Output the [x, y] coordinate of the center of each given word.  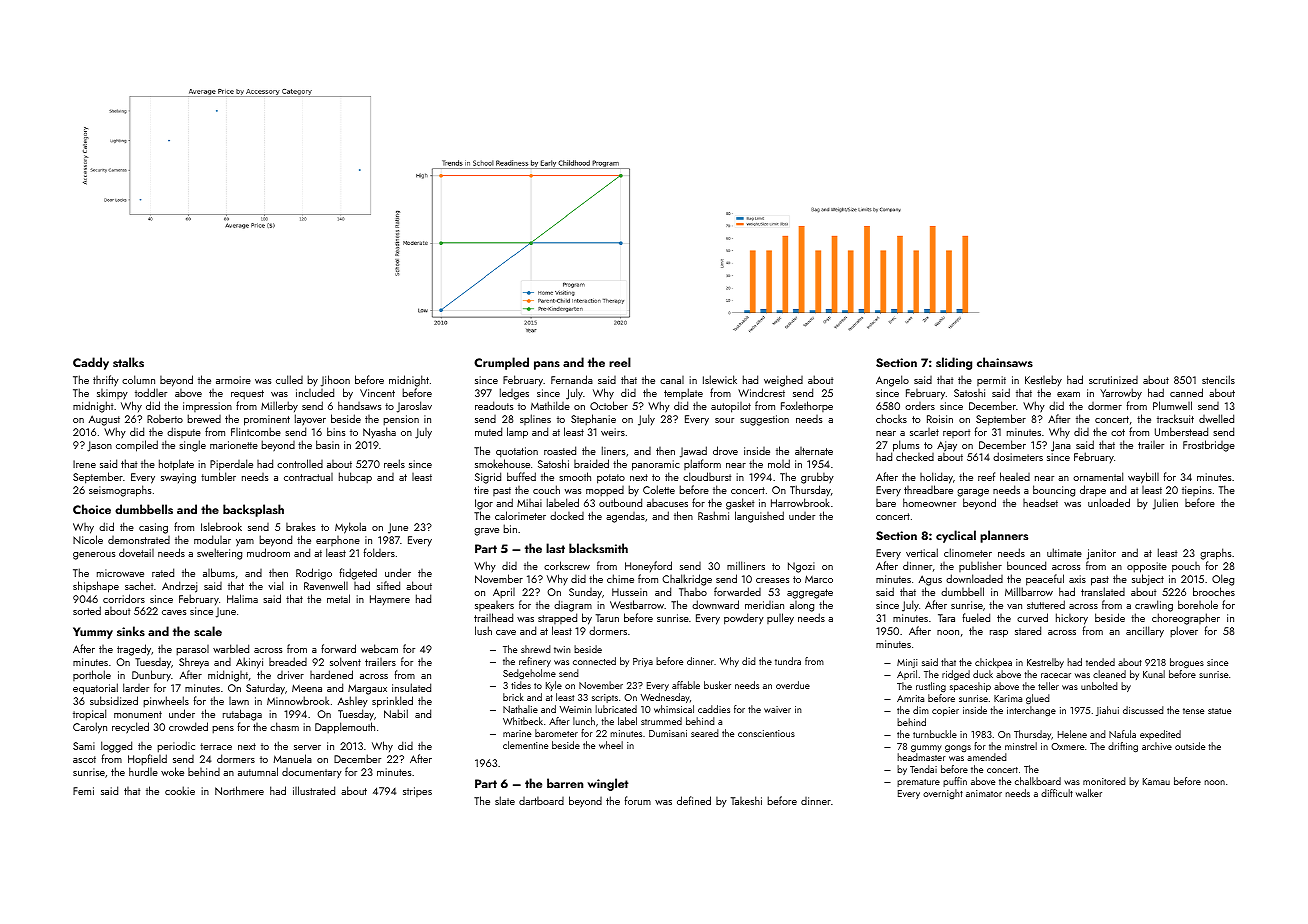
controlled [300, 463]
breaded [288, 661]
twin [562, 649]
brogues [1187, 663]
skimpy [112, 394]
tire [481, 490]
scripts [605, 698]
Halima [242, 598]
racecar [1056, 675]
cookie [180, 790]
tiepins [1197, 491]
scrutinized [1113, 380]
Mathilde [550, 405]
